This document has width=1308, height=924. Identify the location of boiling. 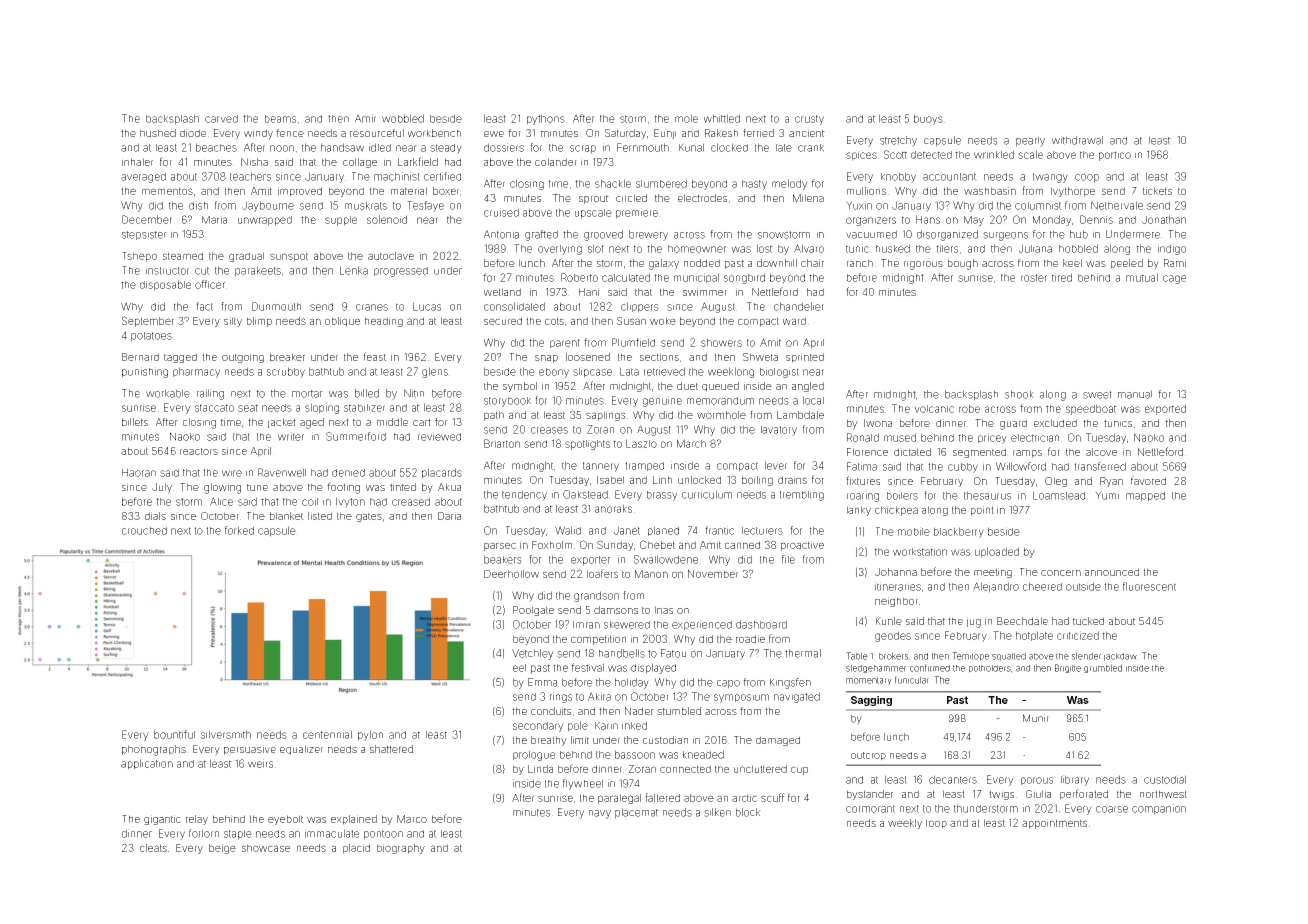
(757, 481).
